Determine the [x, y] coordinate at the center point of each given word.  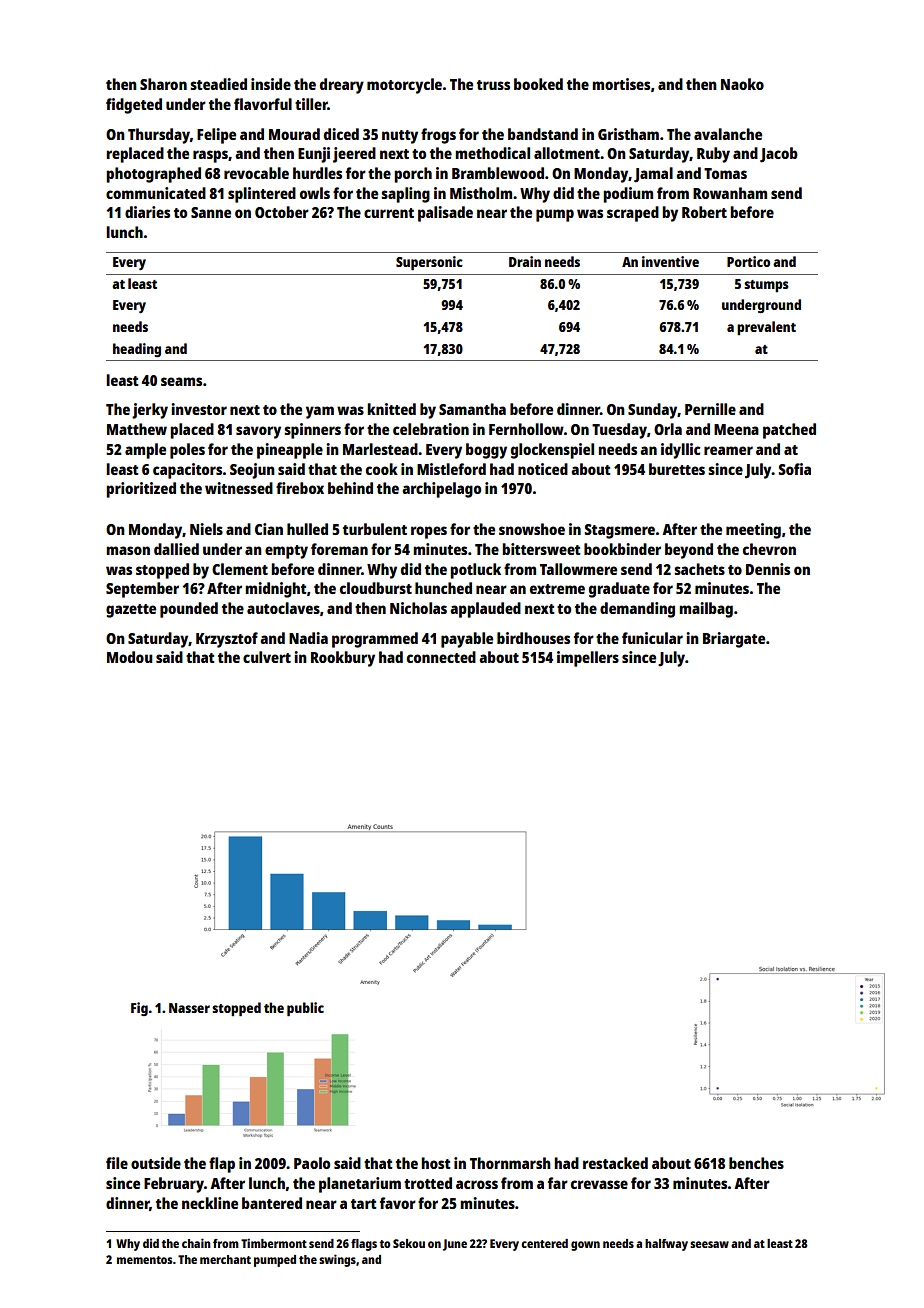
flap [222, 1165]
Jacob [779, 155]
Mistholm [481, 193]
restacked [615, 1163]
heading [137, 350]
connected [441, 657]
